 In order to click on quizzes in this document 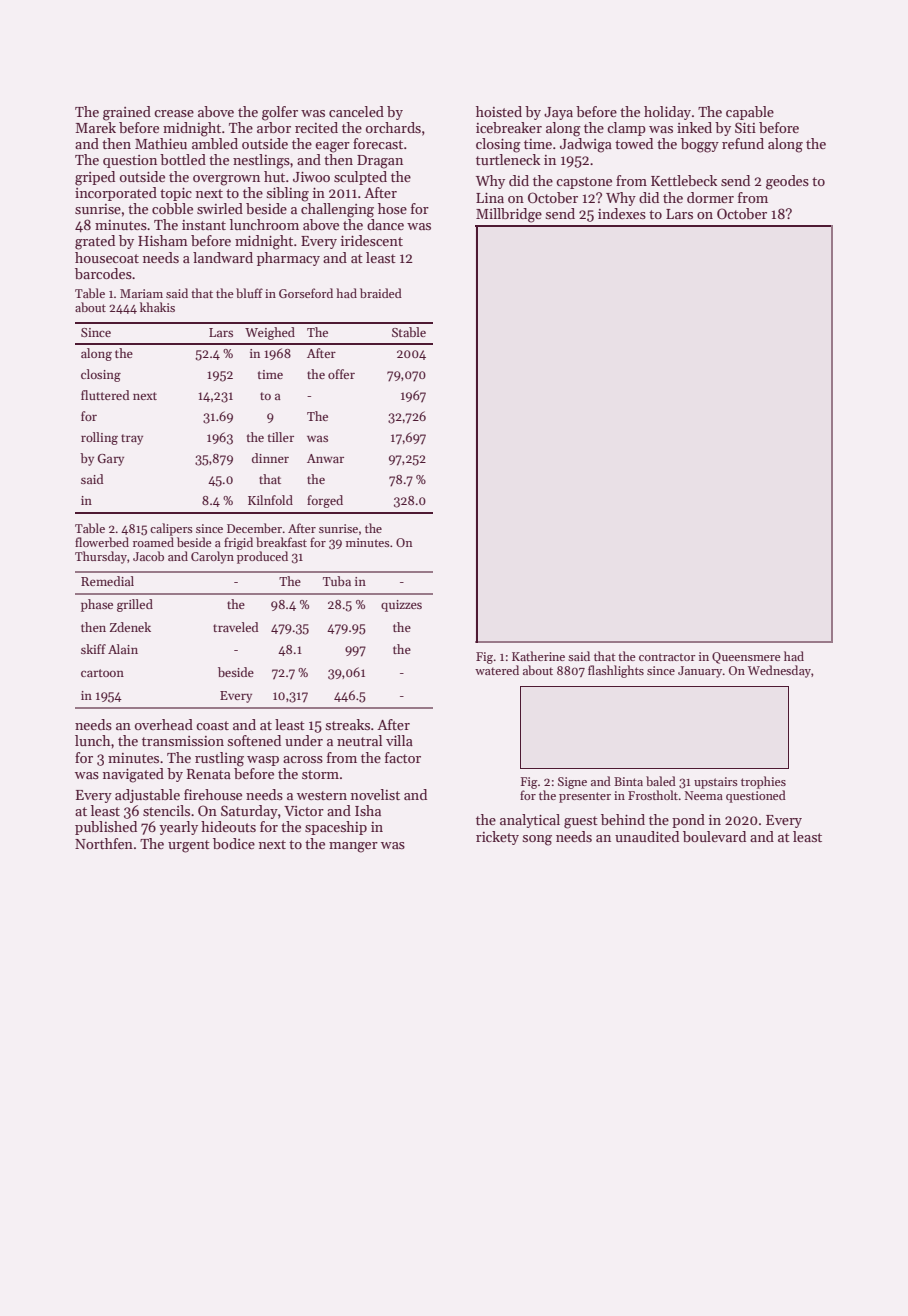, I will do `click(401, 606)`.
